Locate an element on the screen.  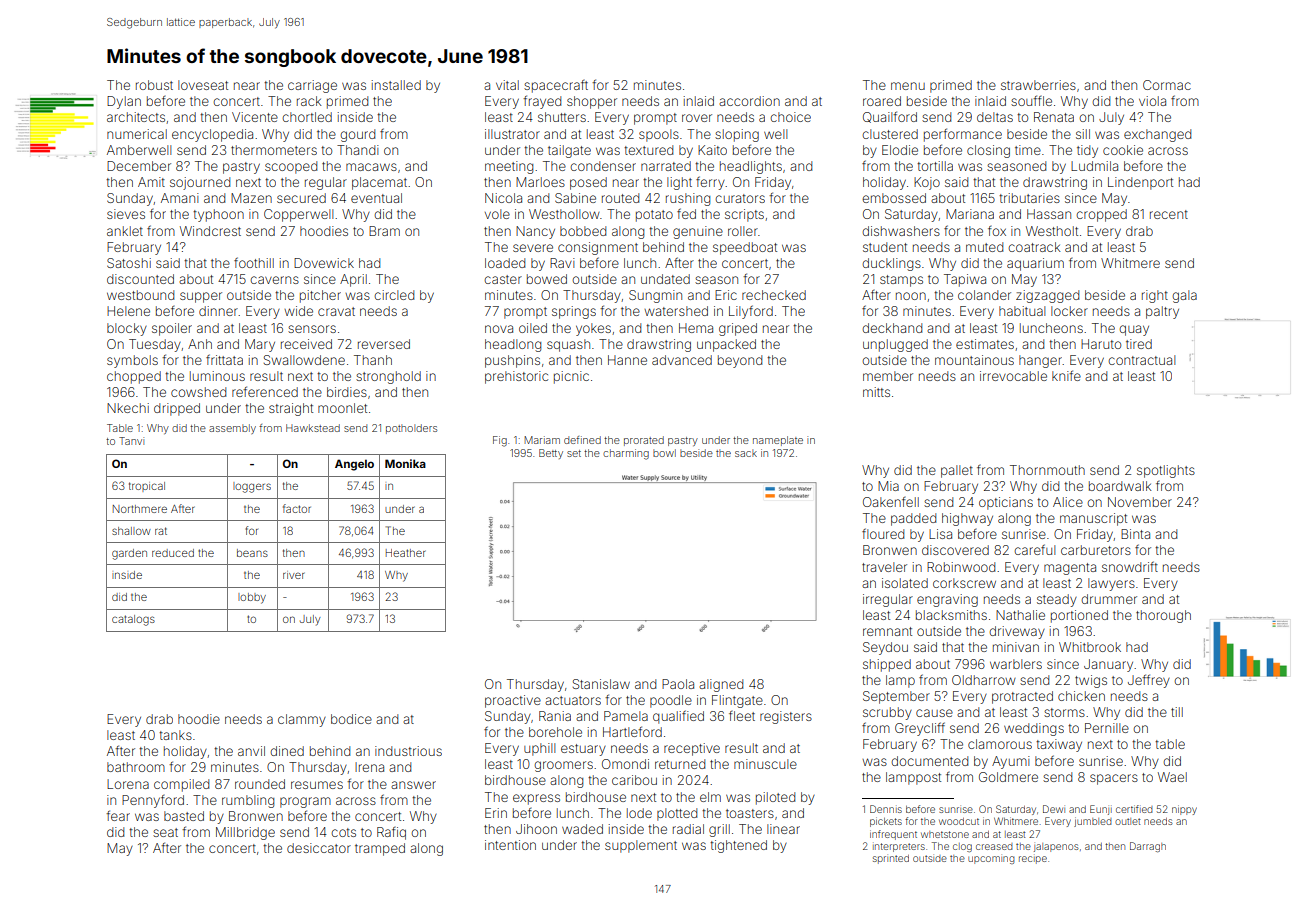
Rania is located at coordinates (555, 716).
